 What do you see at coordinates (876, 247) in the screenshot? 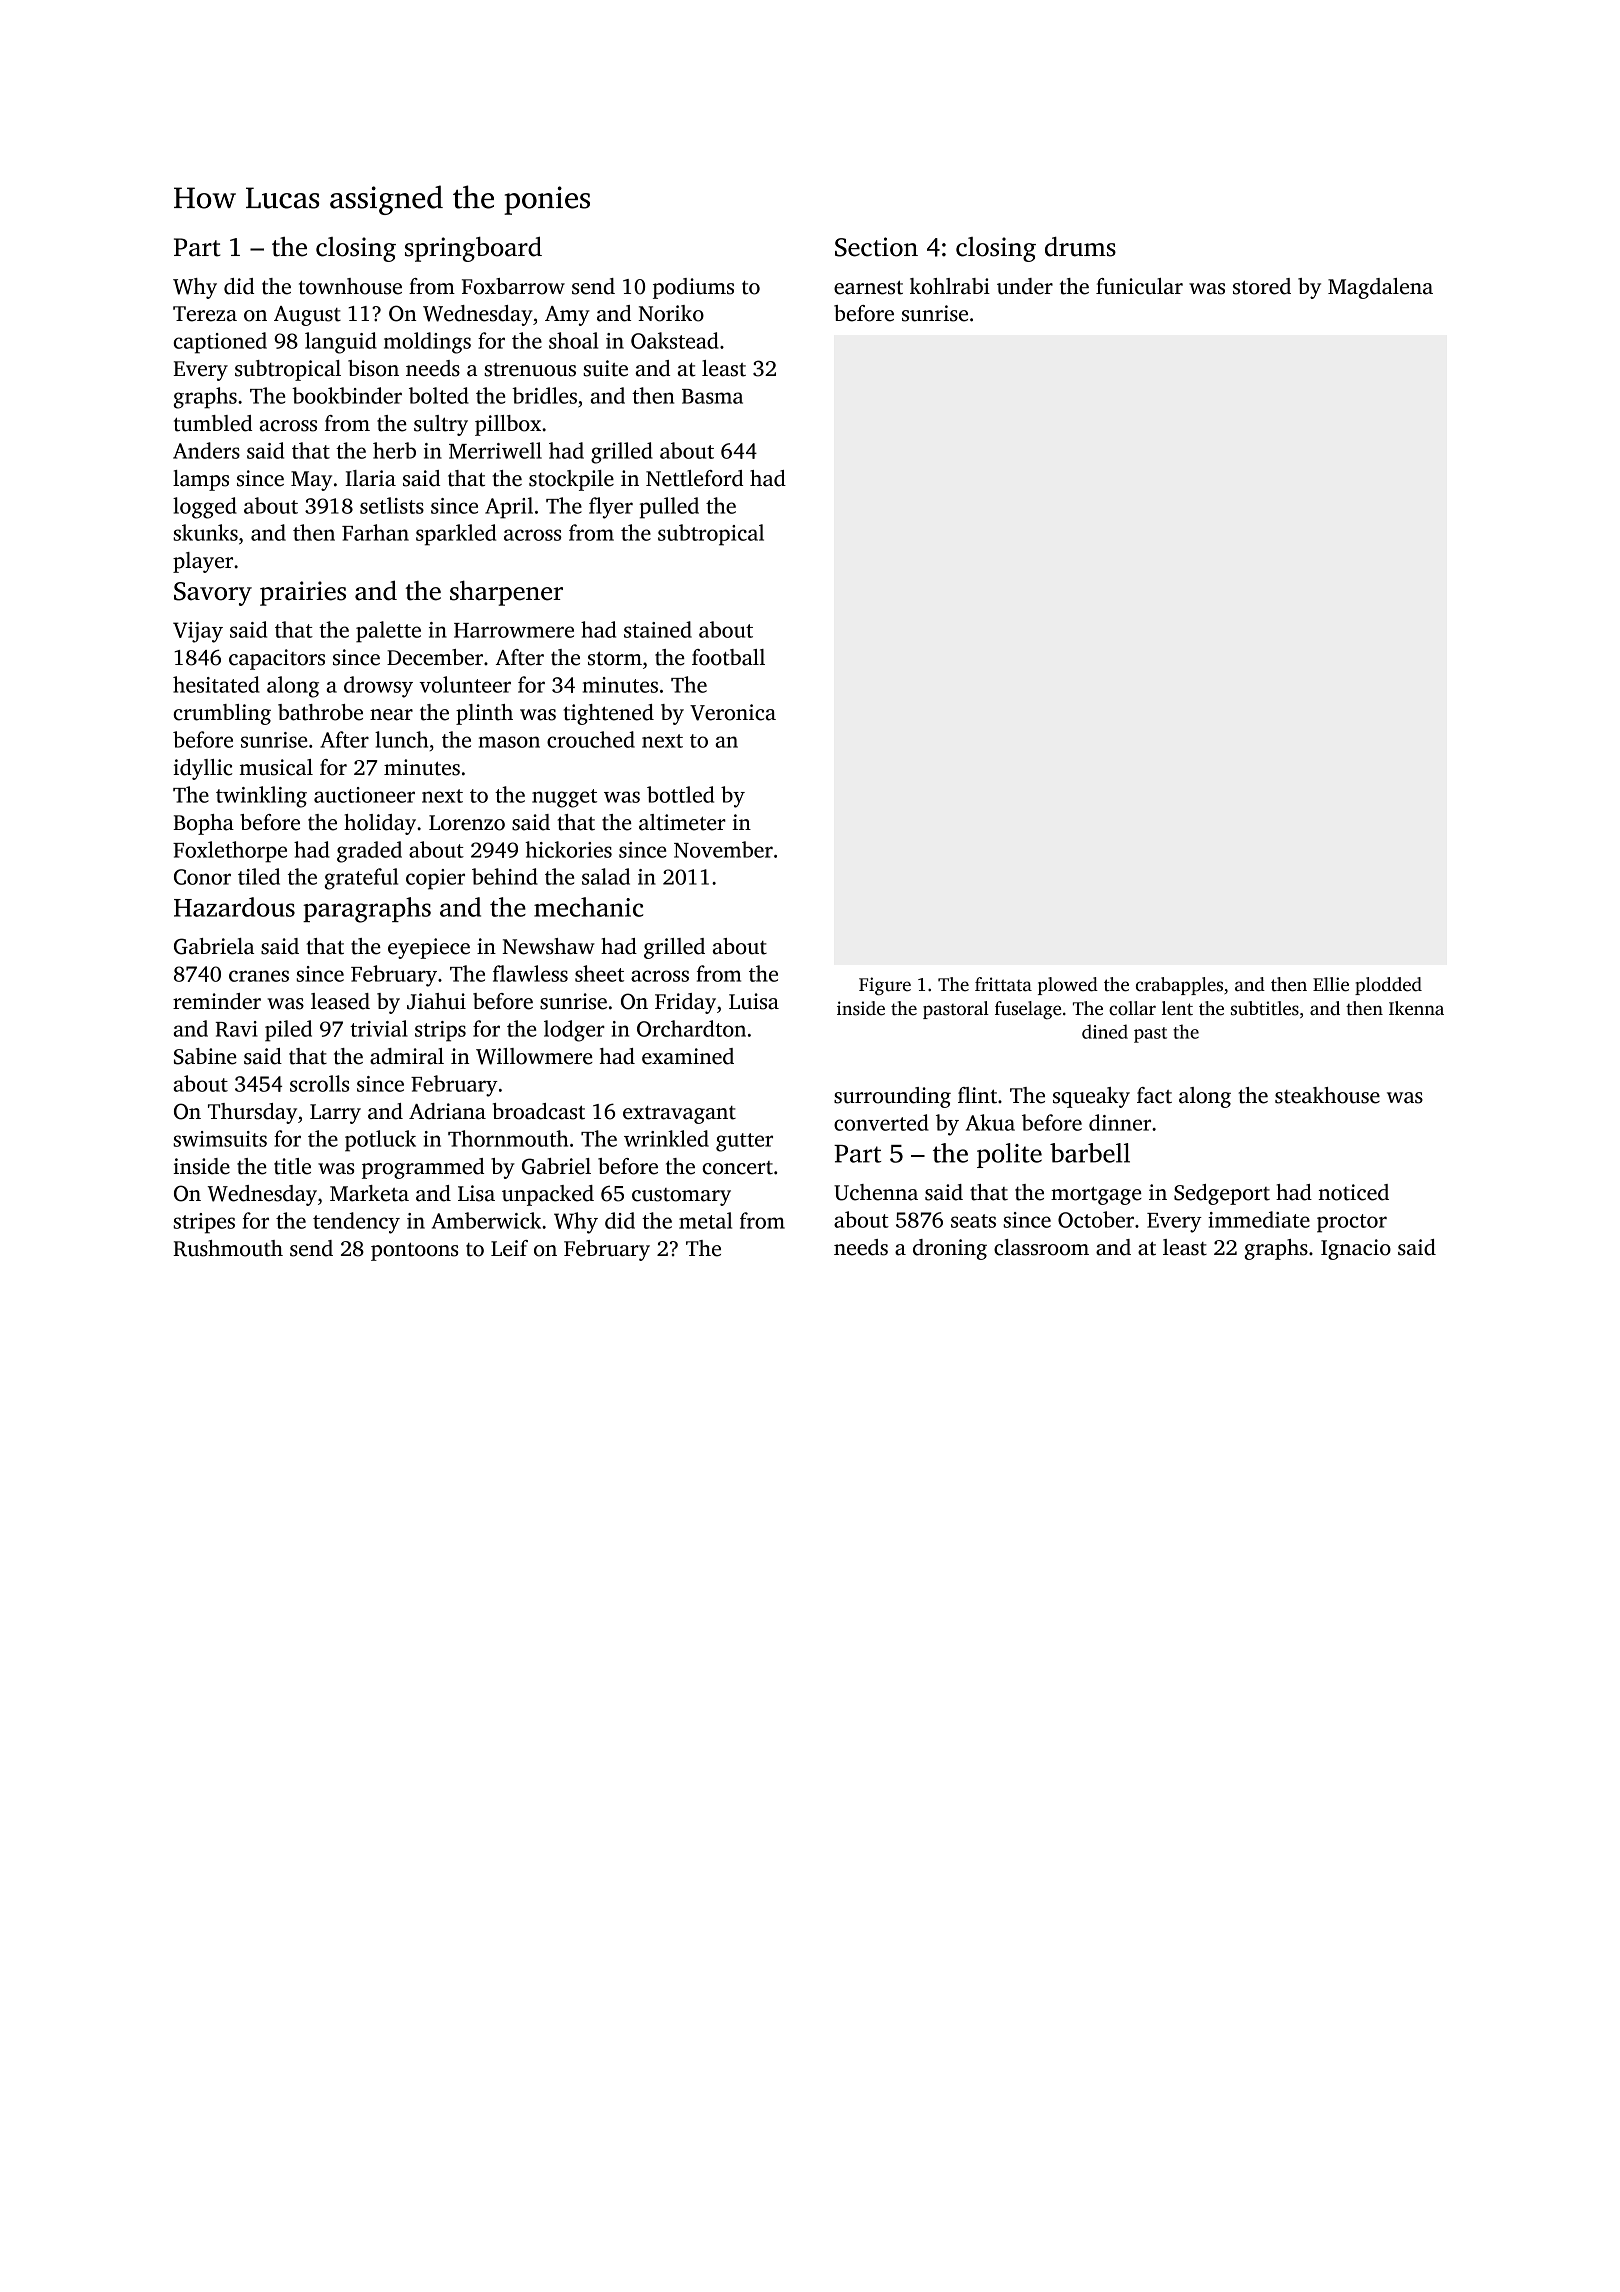
I see `Section` at bounding box center [876, 247].
